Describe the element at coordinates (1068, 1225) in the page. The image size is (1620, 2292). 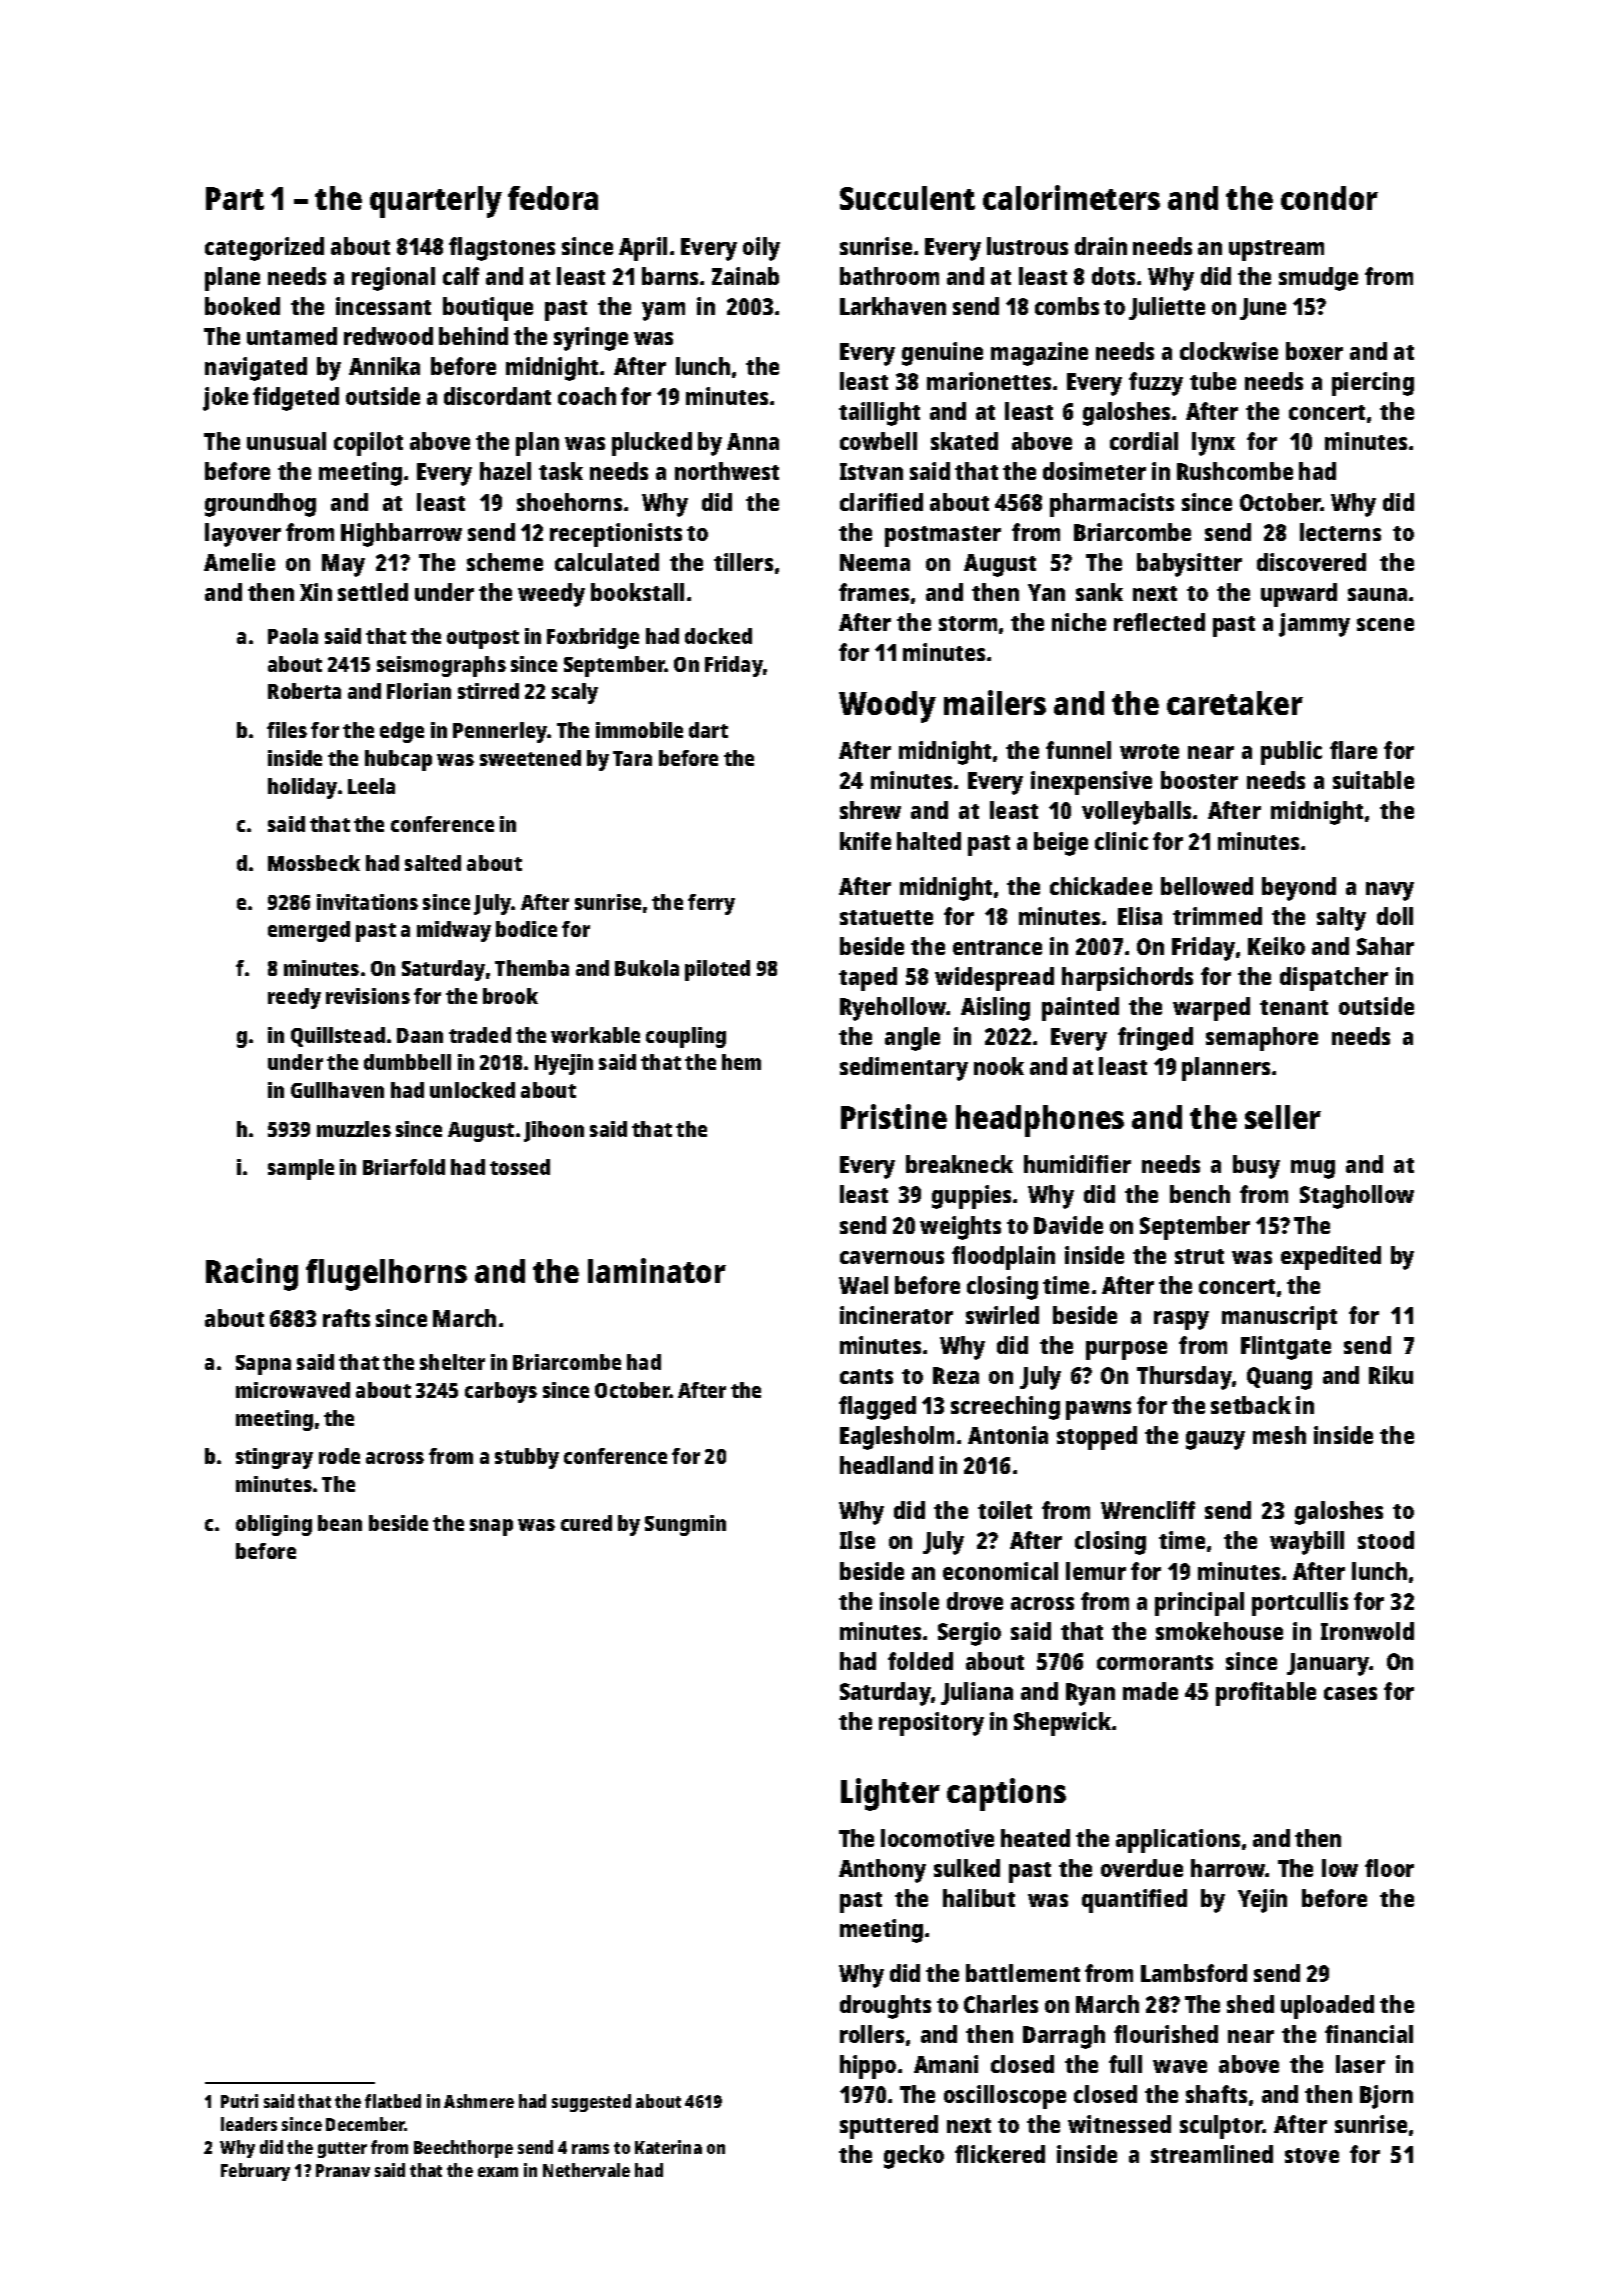
I see `Davide` at that location.
